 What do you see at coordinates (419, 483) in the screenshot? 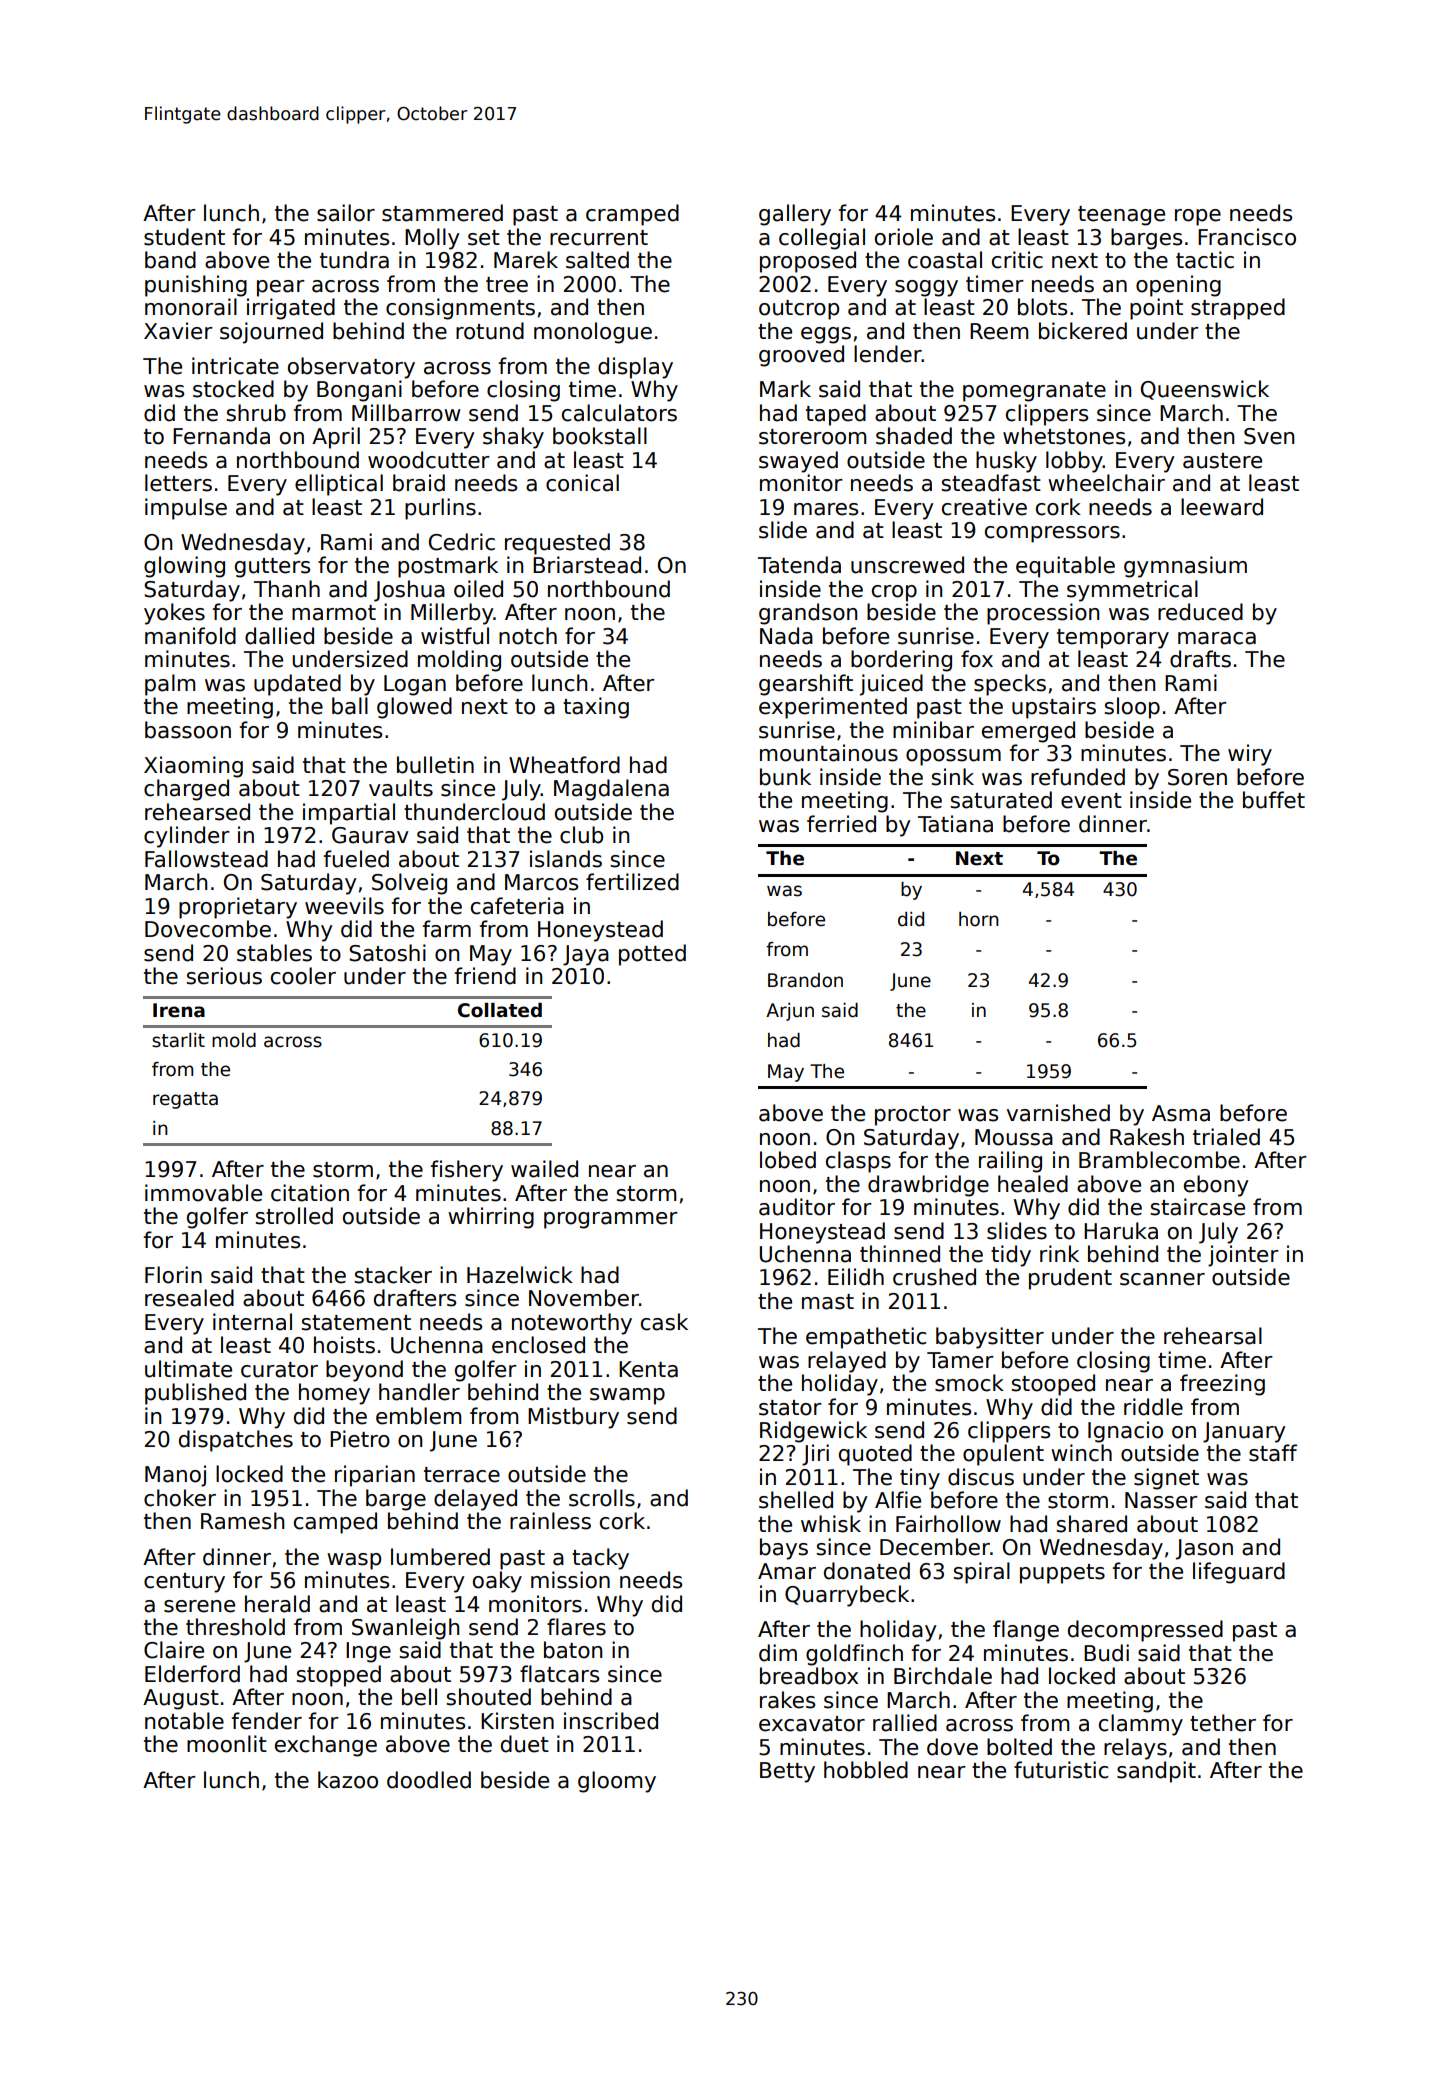
I see `braid` at bounding box center [419, 483].
